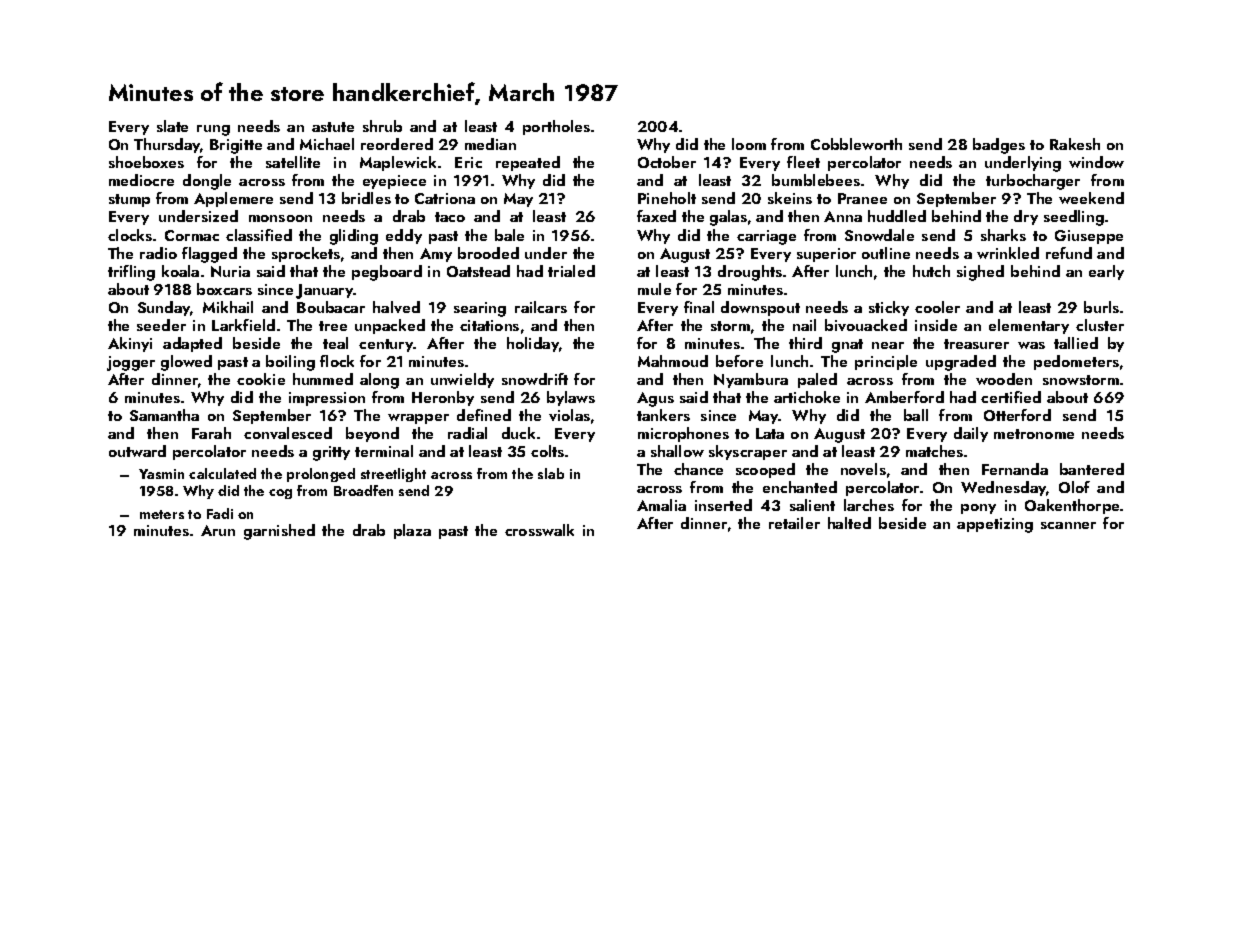 The height and width of the screenshot is (952, 1233). What do you see at coordinates (130, 344) in the screenshot?
I see `Akinyi` at bounding box center [130, 344].
